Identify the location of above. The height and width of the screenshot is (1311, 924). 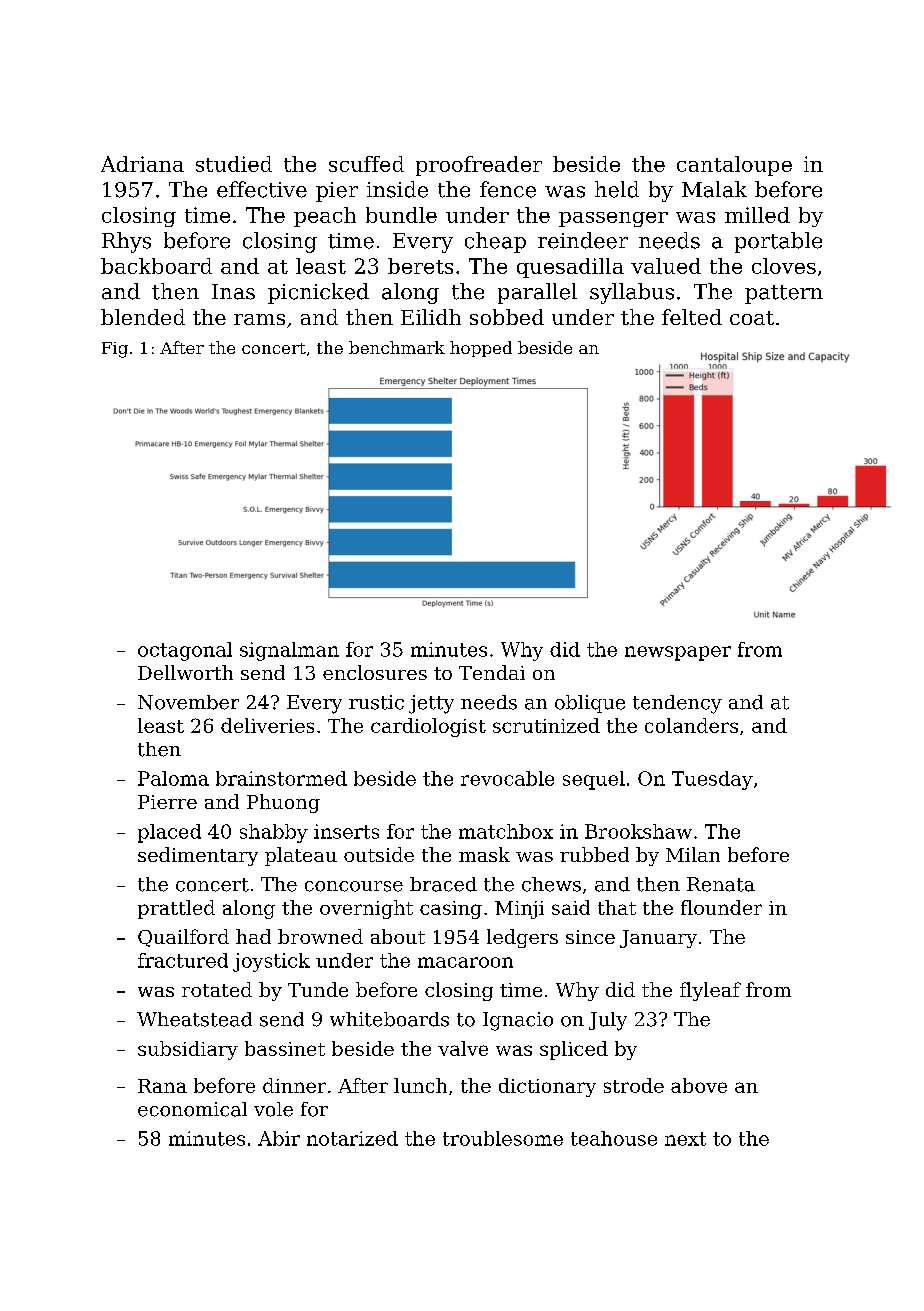
(699, 1085).
